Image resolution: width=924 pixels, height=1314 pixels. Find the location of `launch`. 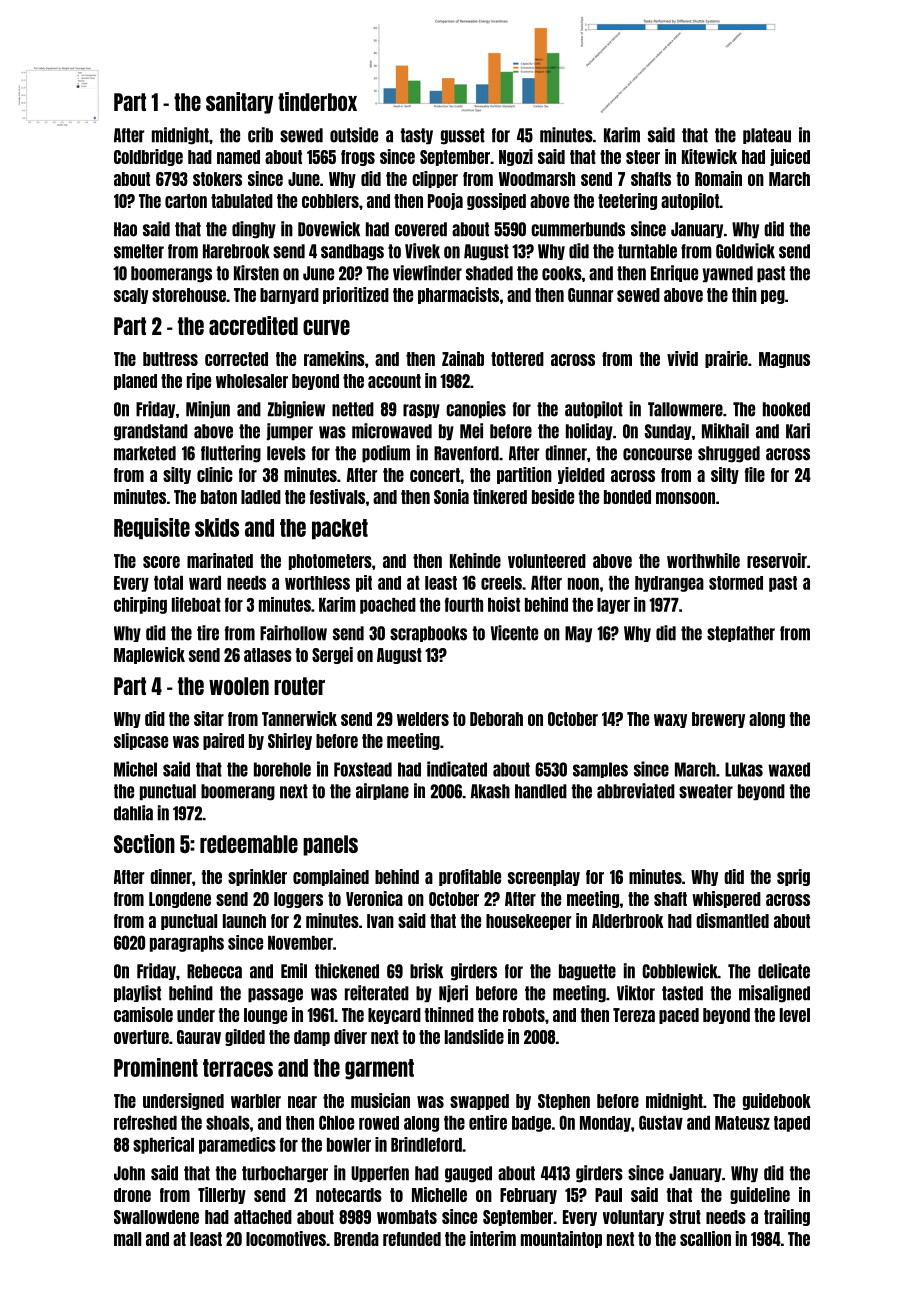

launch is located at coordinates (244, 921).
